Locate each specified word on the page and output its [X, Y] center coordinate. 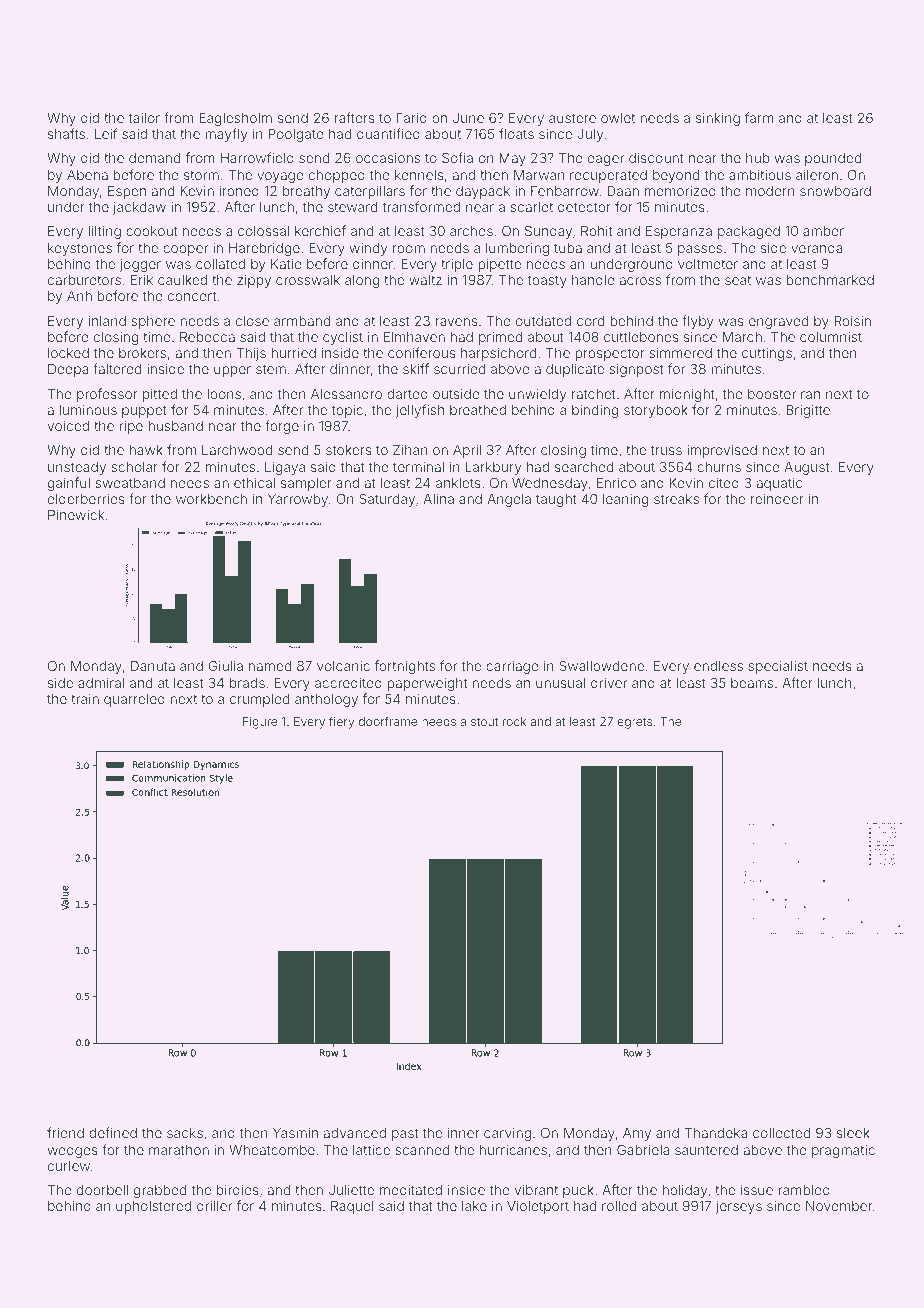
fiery [341, 722]
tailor [144, 118]
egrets [634, 723]
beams [752, 683]
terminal [418, 467]
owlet [618, 118]
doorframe [388, 721]
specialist [778, 667]
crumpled [259, 700]
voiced [68, 425]
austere [572, 118]
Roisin [852, 320]
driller [214, 1205]
